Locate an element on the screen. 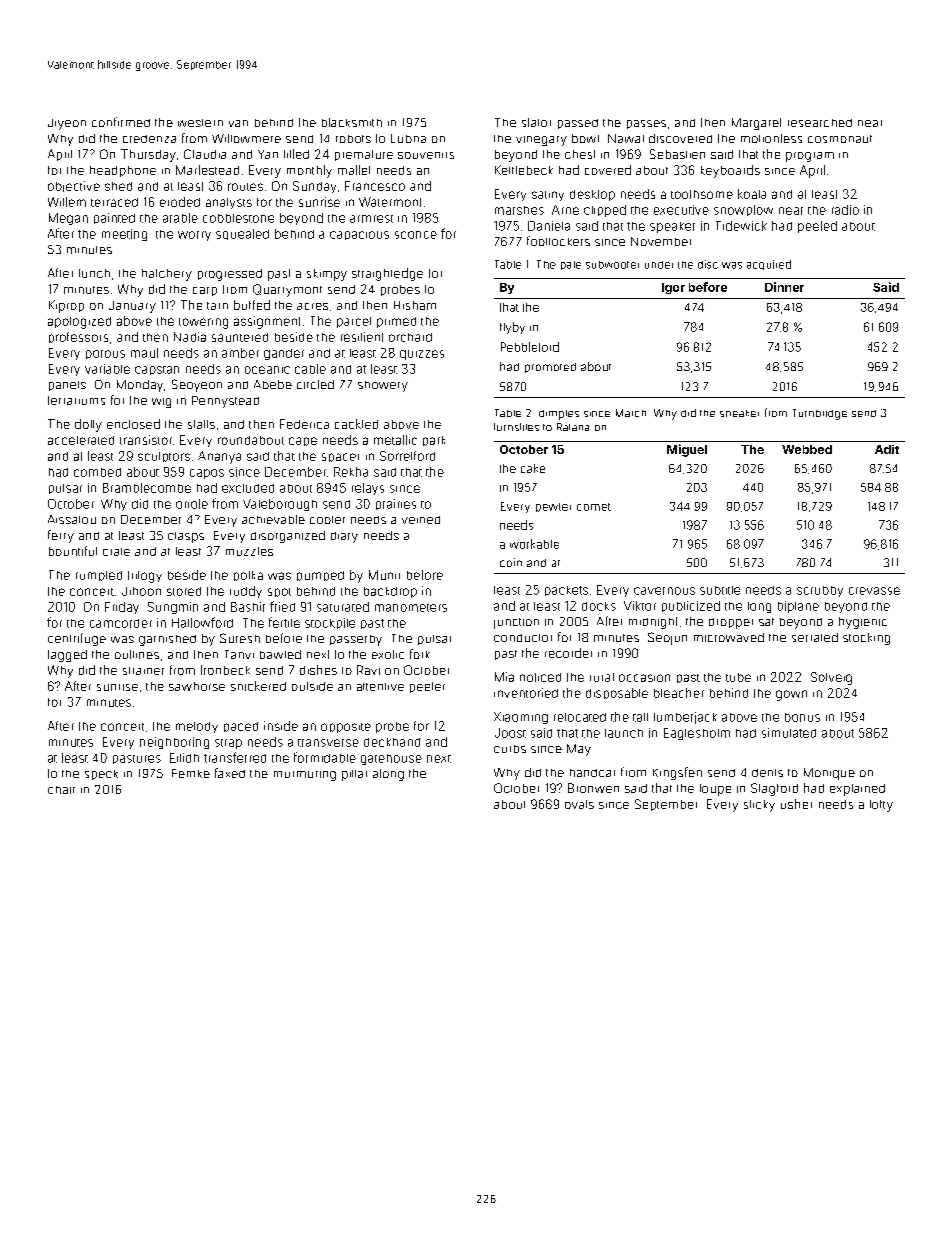 The width and height of the screenshot is (952, 1233). murmuring is located at coordinates (305, 776).
